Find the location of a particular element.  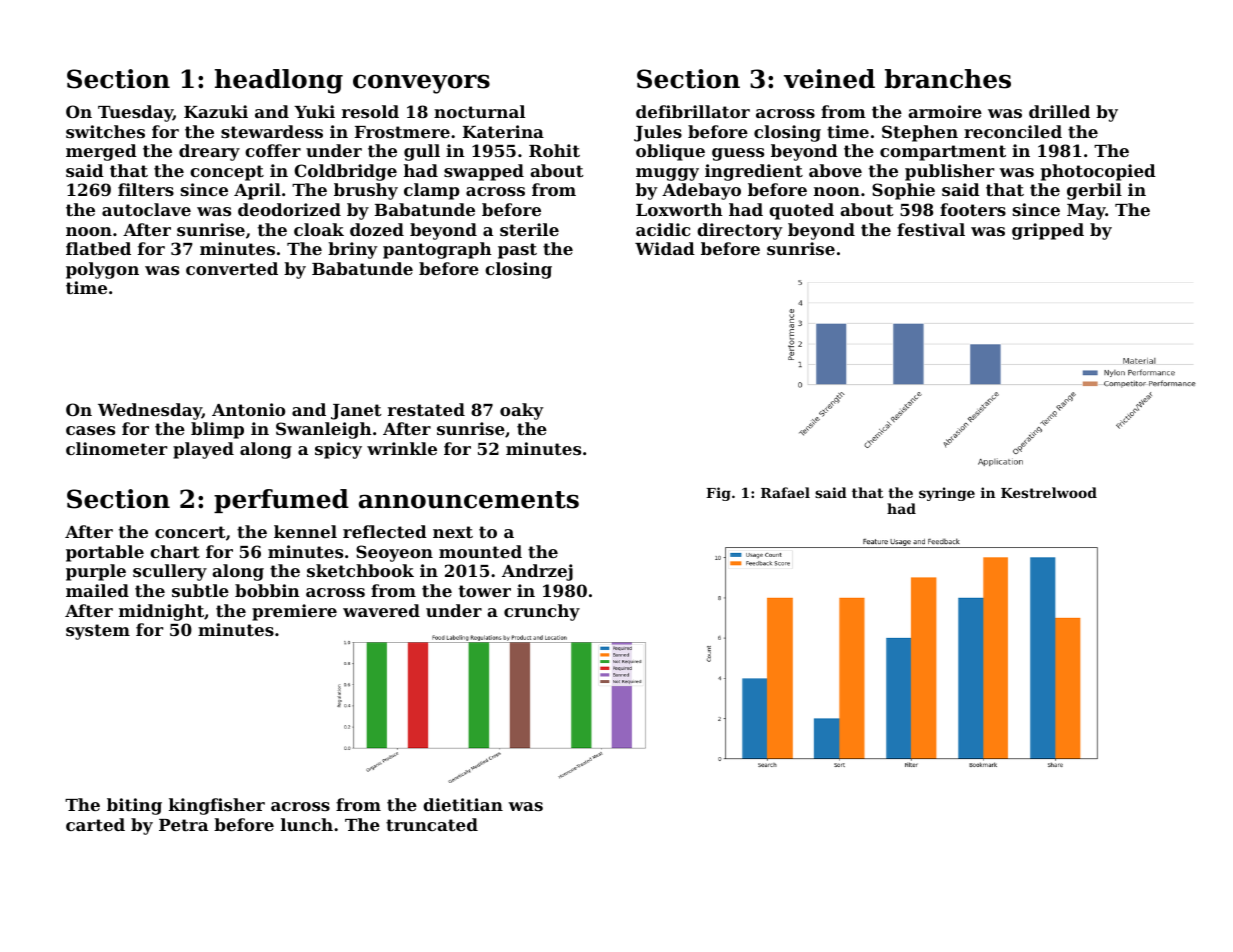

bobbin is located at coordinates (267, 590).
